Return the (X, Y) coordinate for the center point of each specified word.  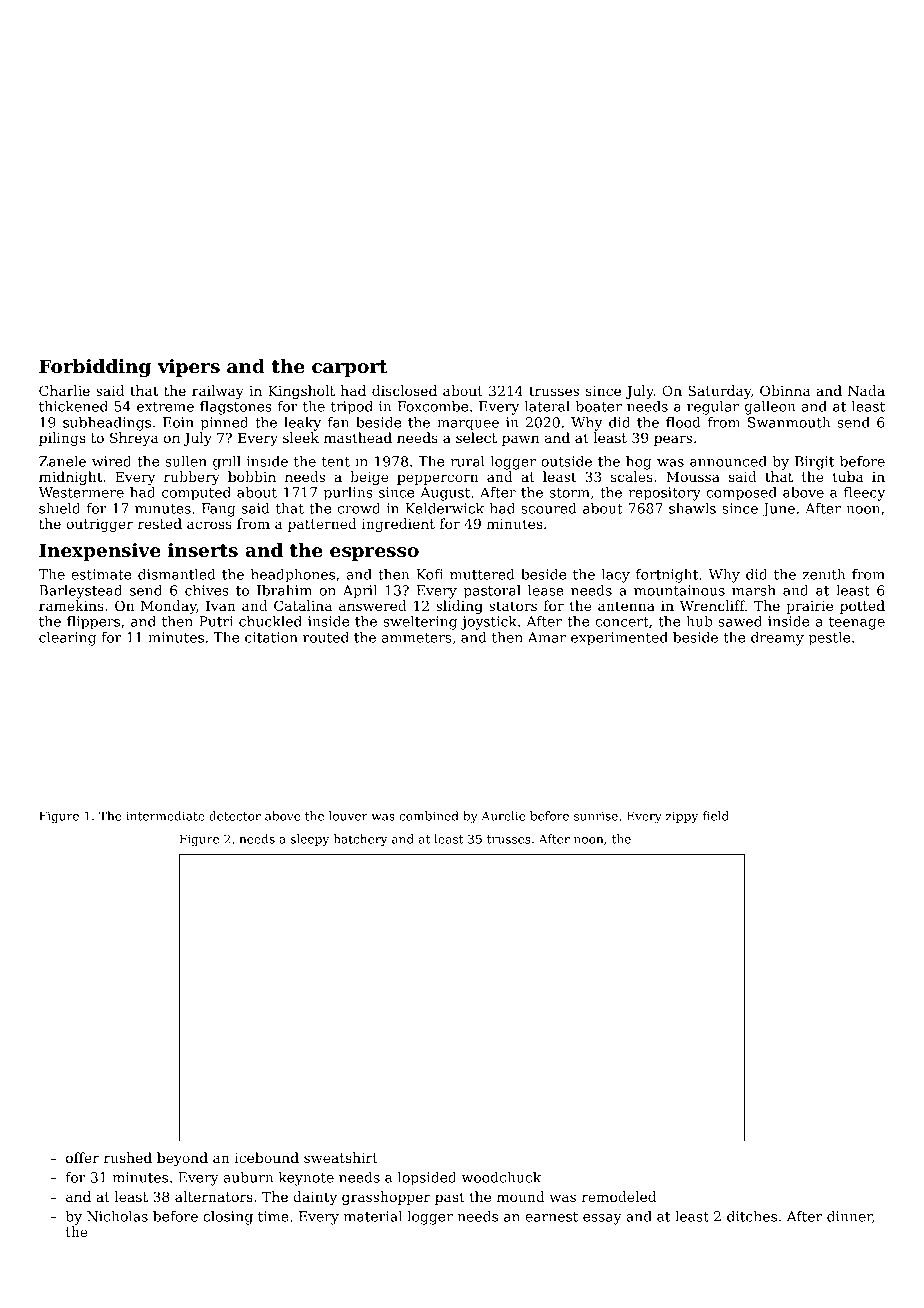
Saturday (719, 392)
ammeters (416, 638)
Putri (216, 621)
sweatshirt (341, 1157)
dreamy (777, 639)
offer (82, 1157)
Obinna (785, 390)
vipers (189, 368)
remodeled (619, 1196)
